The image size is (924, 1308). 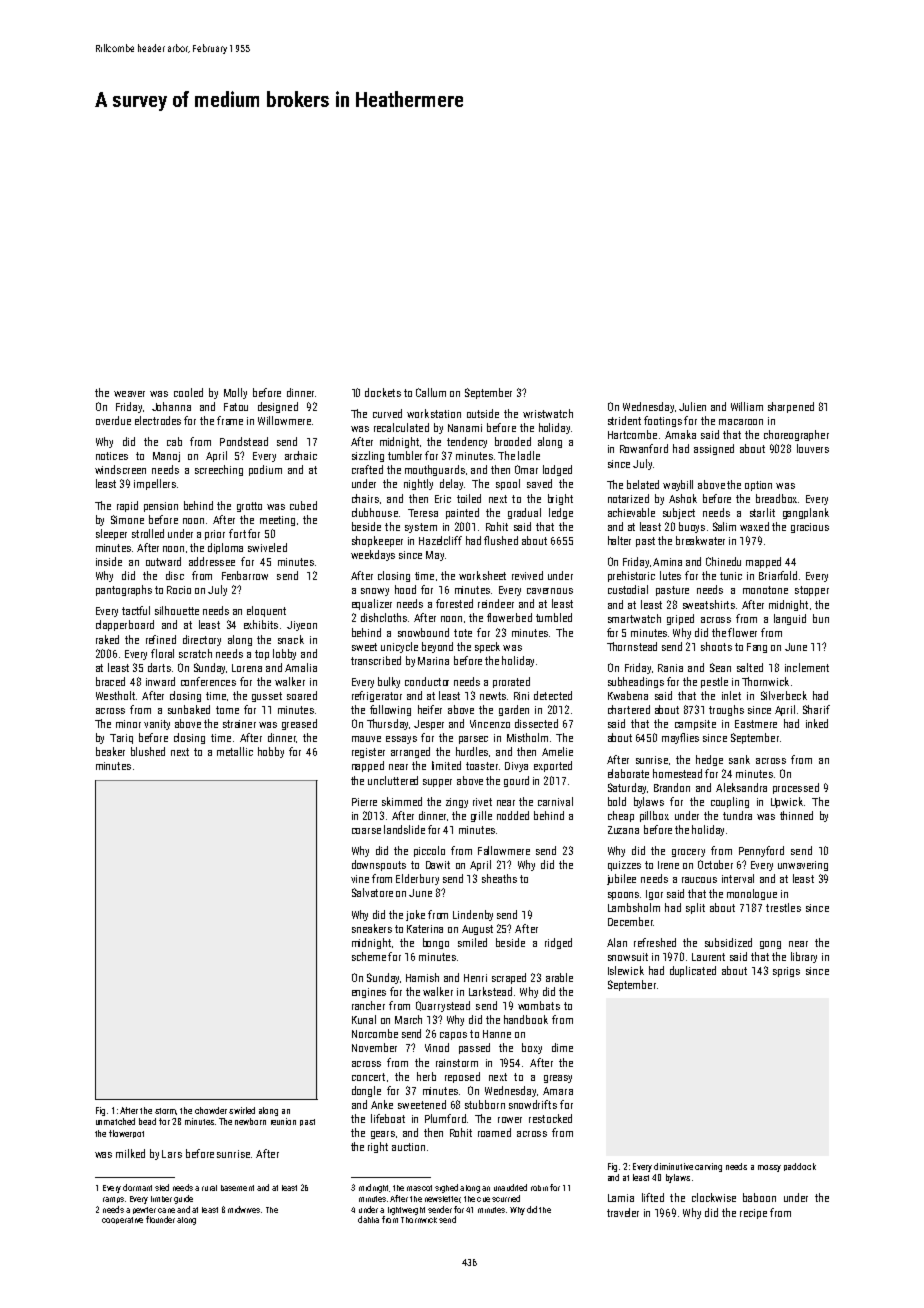 I want to click on Sharif, so click(x=816, y=709).
